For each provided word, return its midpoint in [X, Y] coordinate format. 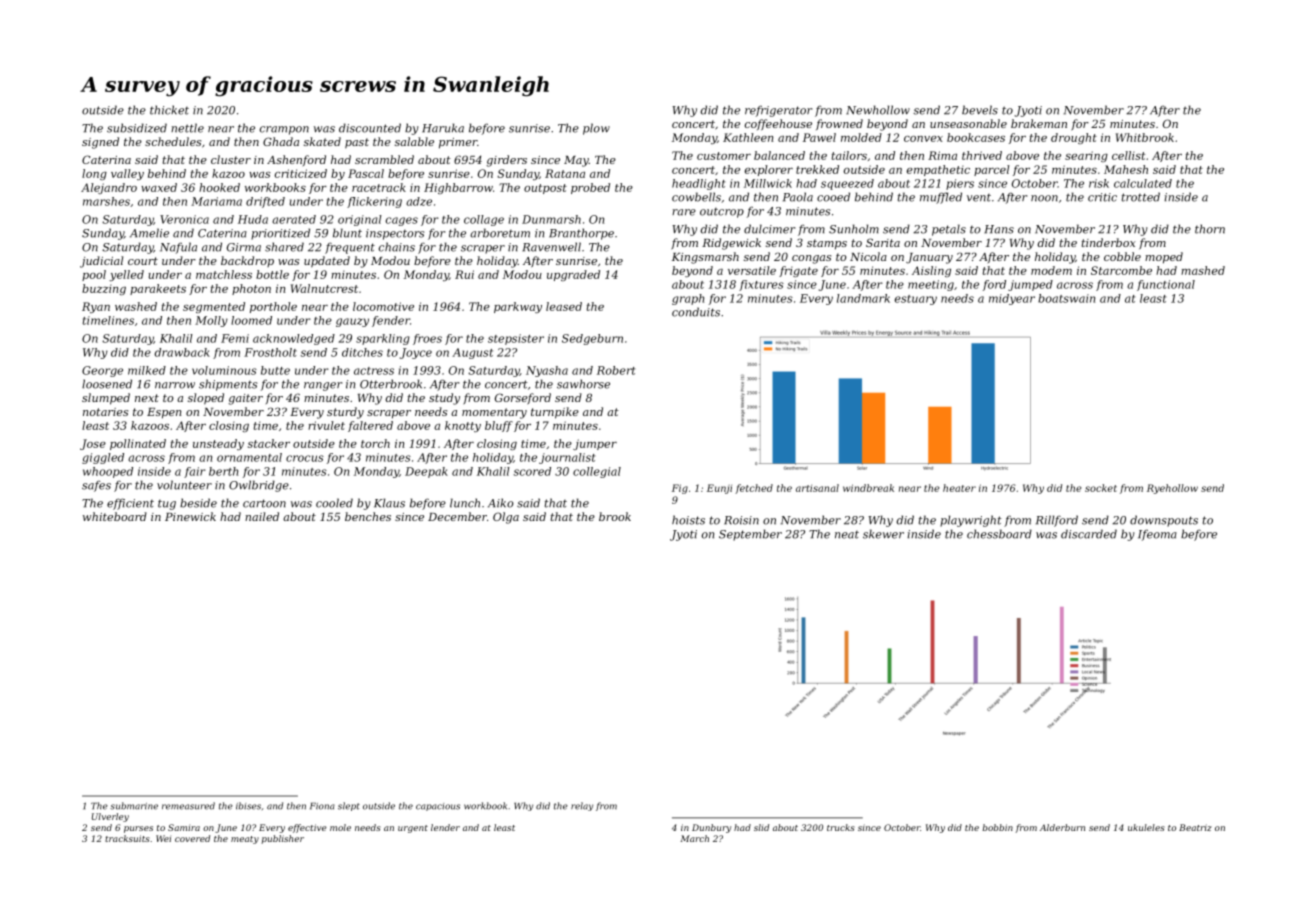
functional [1166, 285]
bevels [980, 110]
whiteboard [115, 516]
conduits [696, 312]
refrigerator [778, 111]
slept [349, 806]
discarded [1089, 534]
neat [847, 535]
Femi [235, 338]
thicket [169, 110]
